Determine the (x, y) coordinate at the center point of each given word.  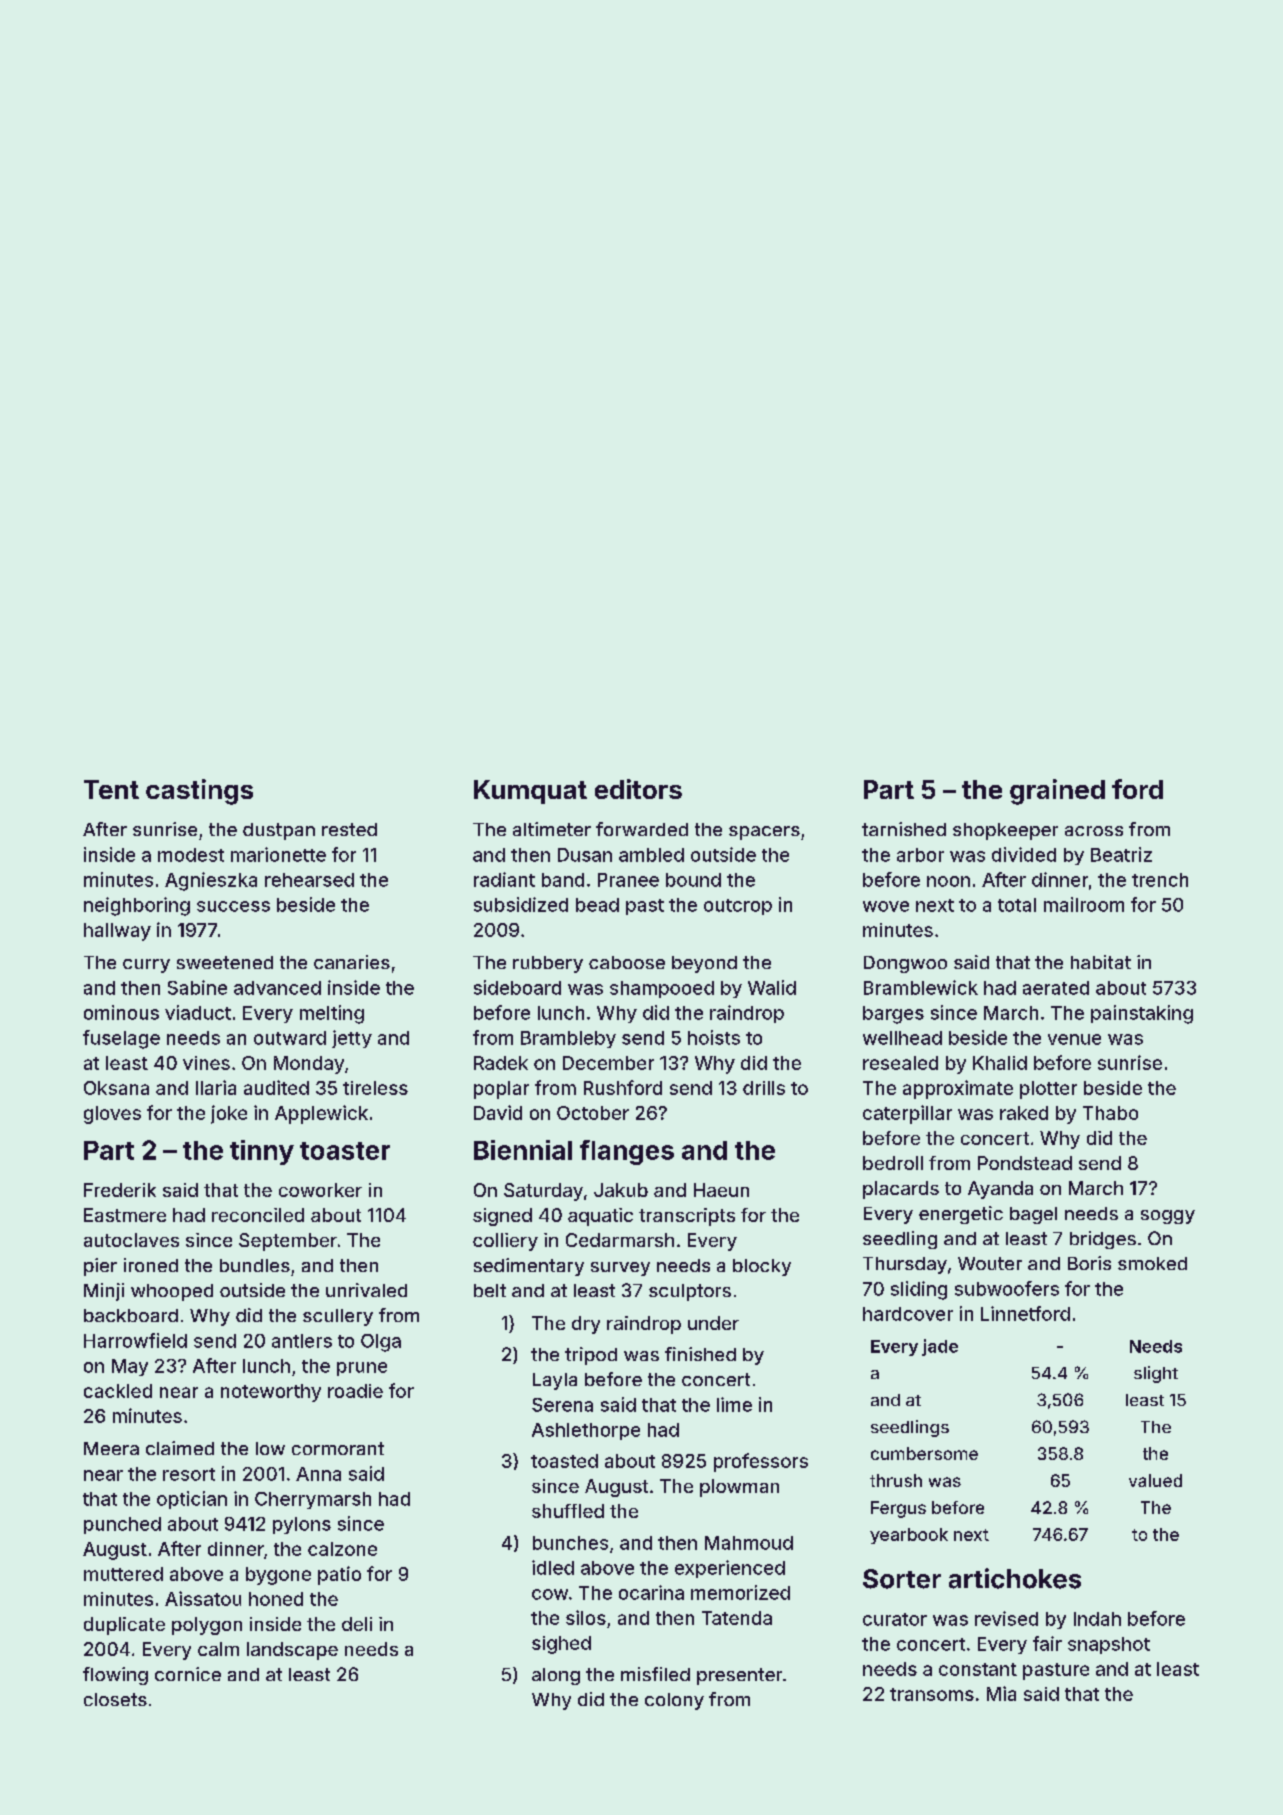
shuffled (568, 1511)
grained (1057, 792)
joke (229, 1114)
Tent (111, 789)
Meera (111, 1448)
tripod (591, 1356)
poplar (501, 1090)
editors (638, 789)
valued (1155, 1480)
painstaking (1142, 1014)
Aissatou (203, 1598)
